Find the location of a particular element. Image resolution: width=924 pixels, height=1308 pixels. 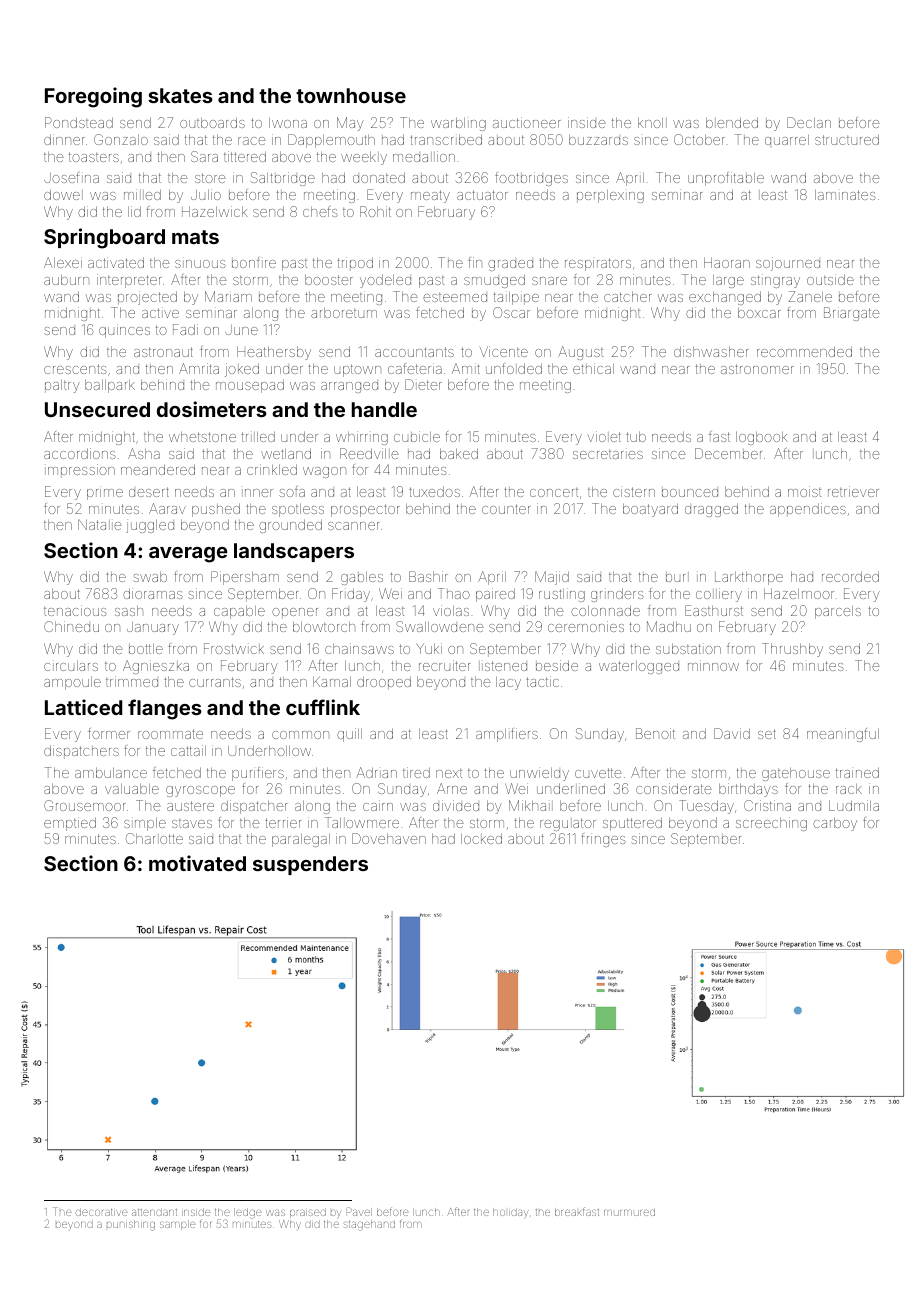

blended is located at coordinates (732, 122).
